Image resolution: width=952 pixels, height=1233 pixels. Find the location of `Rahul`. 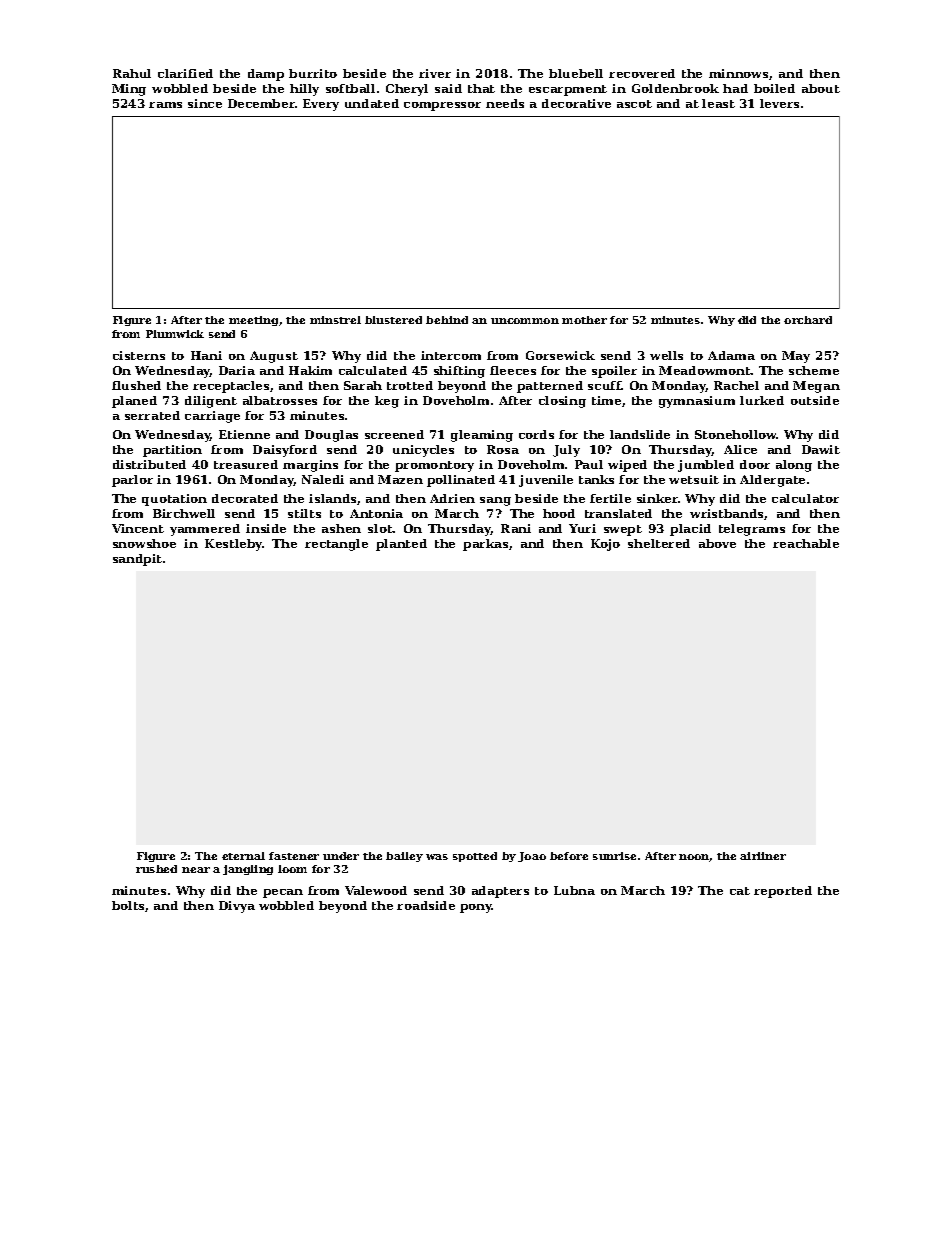

Rahul is located at coordinates (132, 73).
